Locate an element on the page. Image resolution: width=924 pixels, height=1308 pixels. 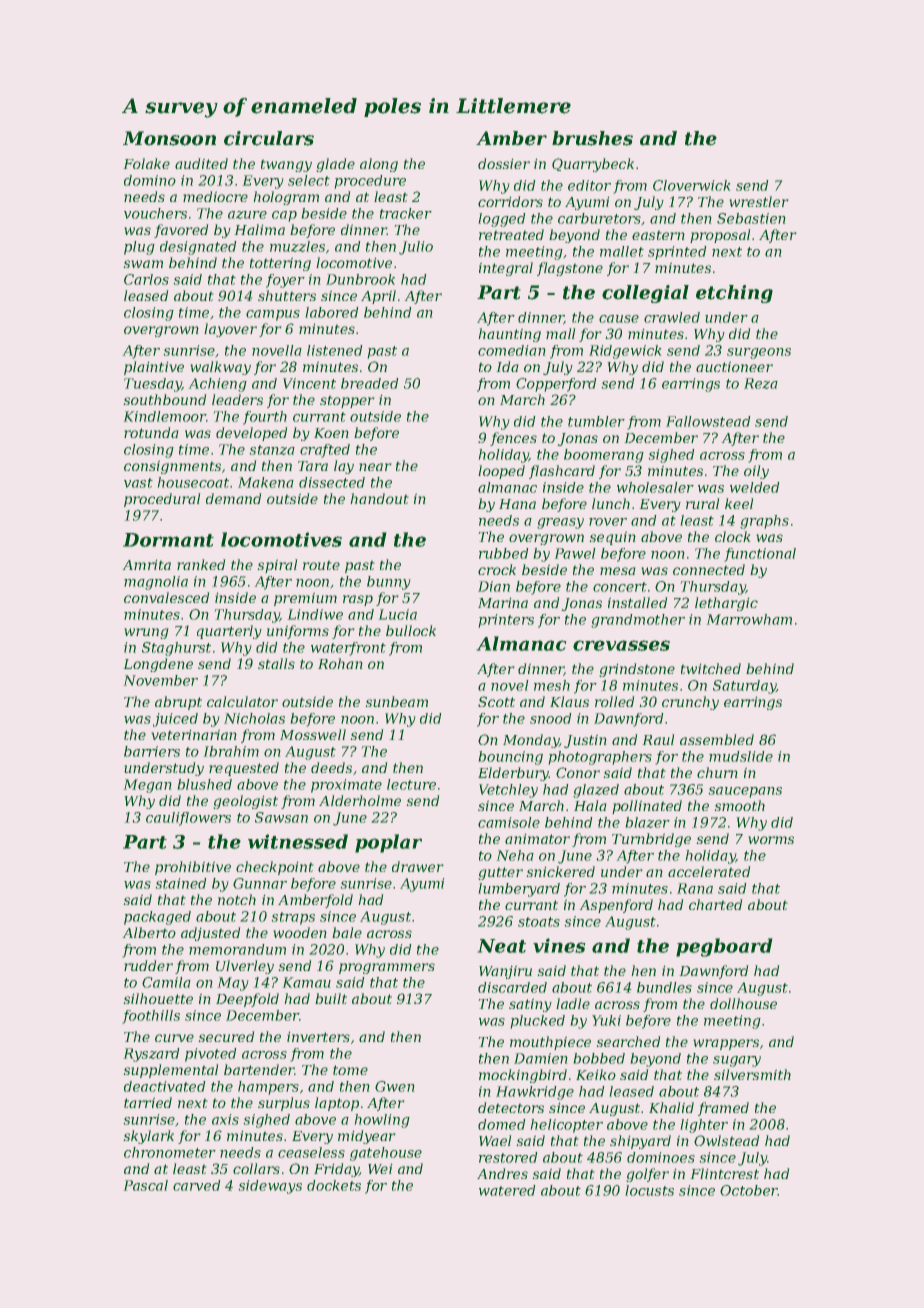
breaded is located at coordinates (370, 383).
